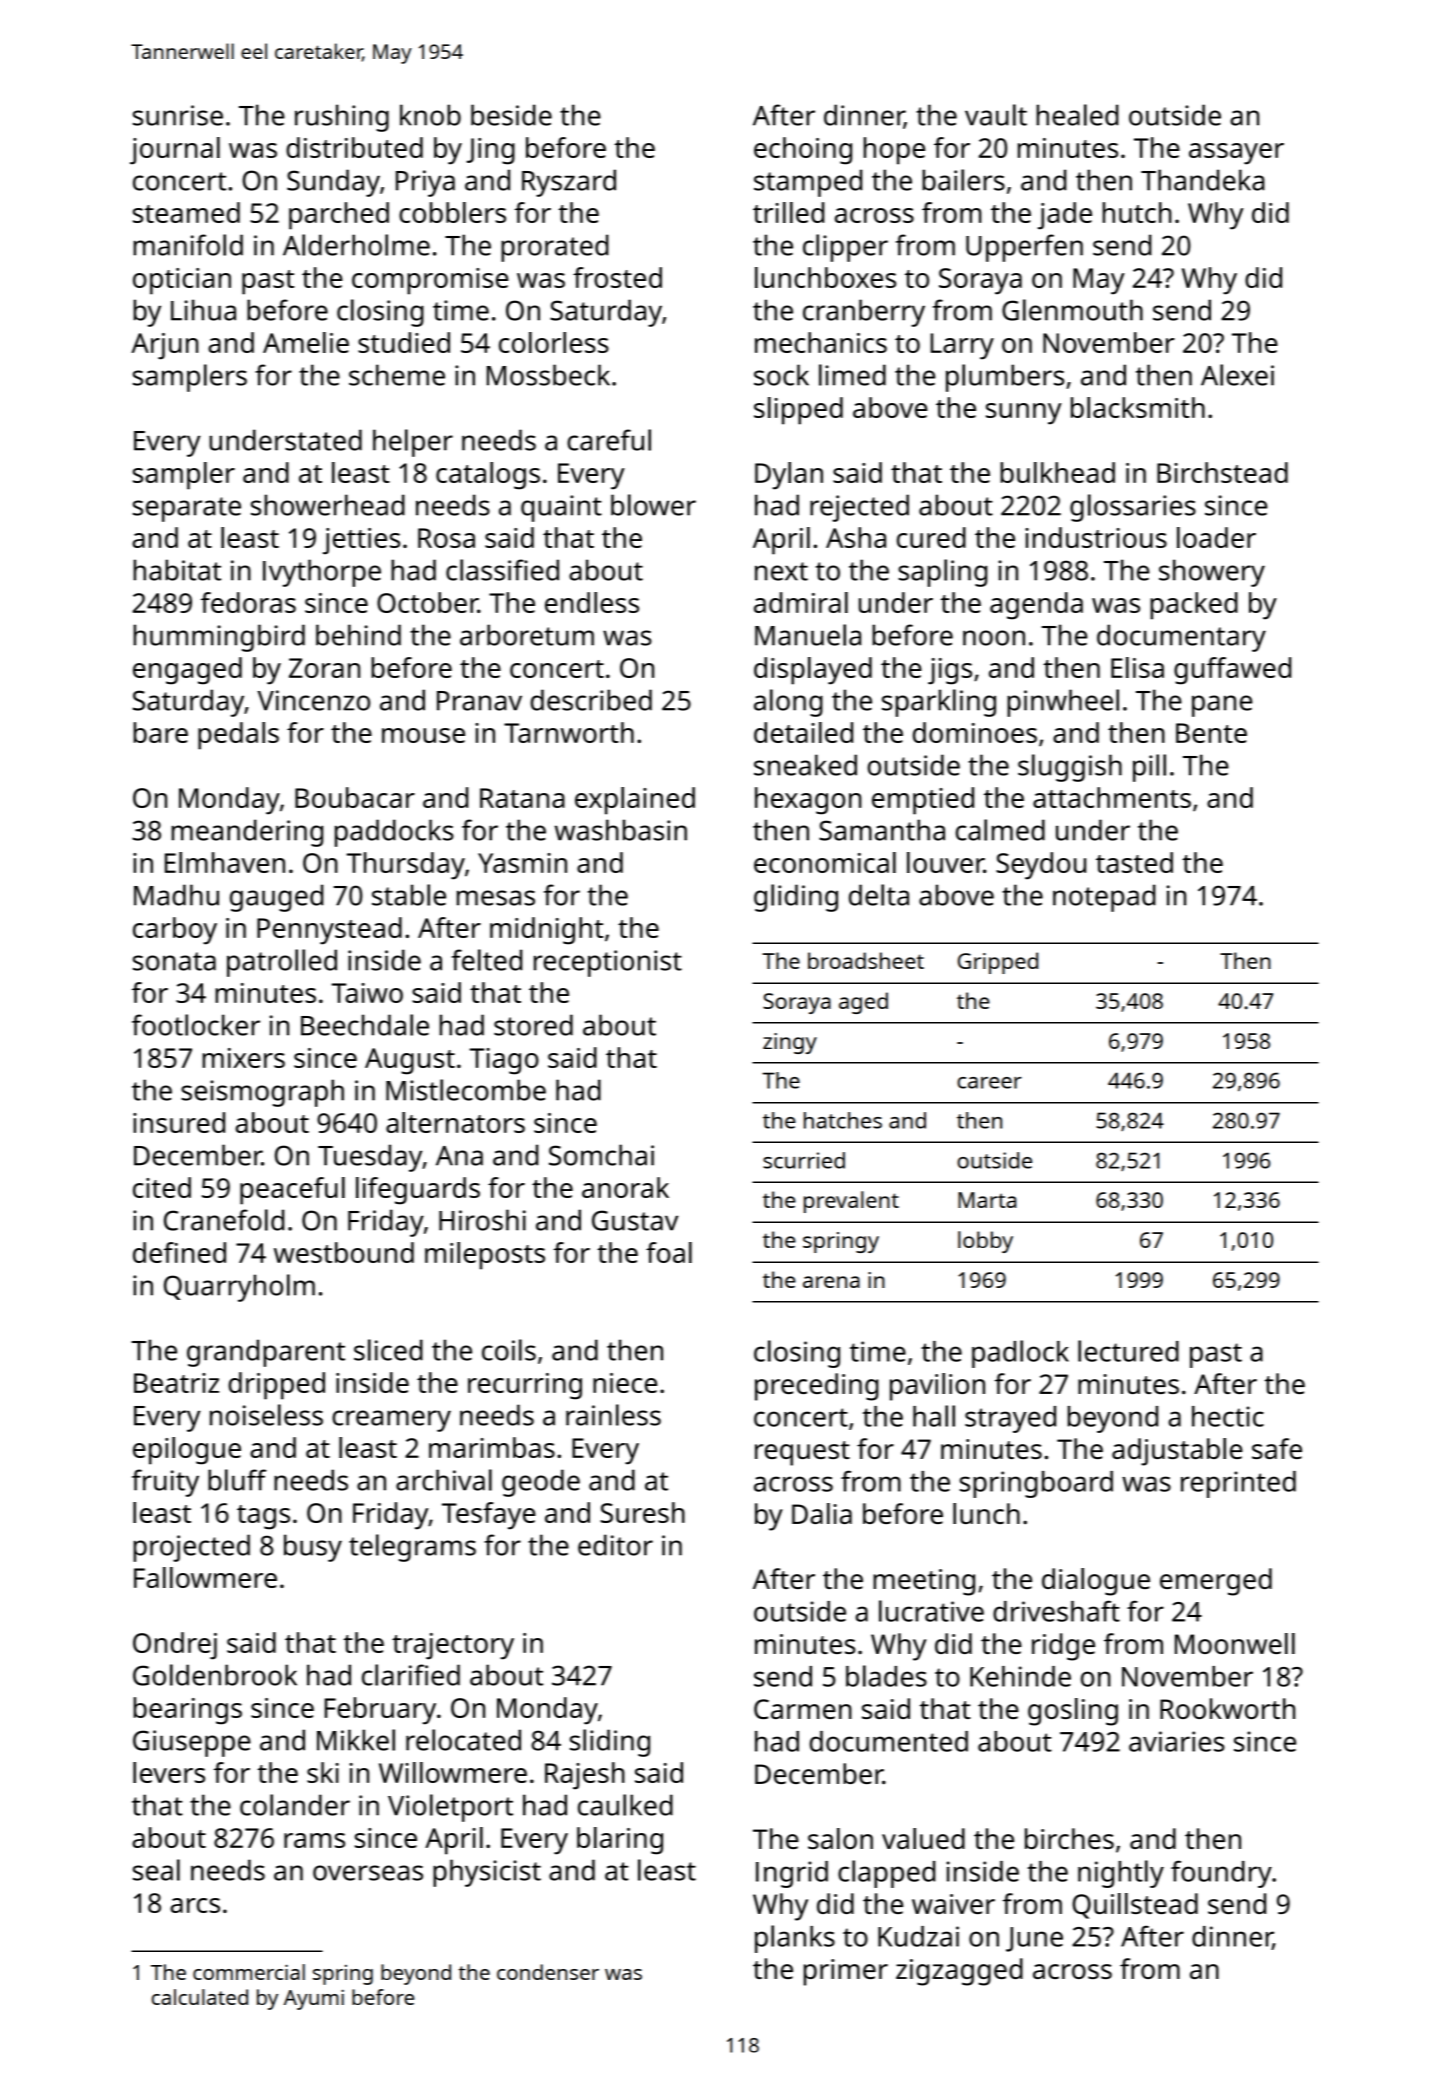 This screenshot has height=2100, width=1450. Describe the element at coordinates (548, 1972) in the screenshot. I see `condenser` at that location.
